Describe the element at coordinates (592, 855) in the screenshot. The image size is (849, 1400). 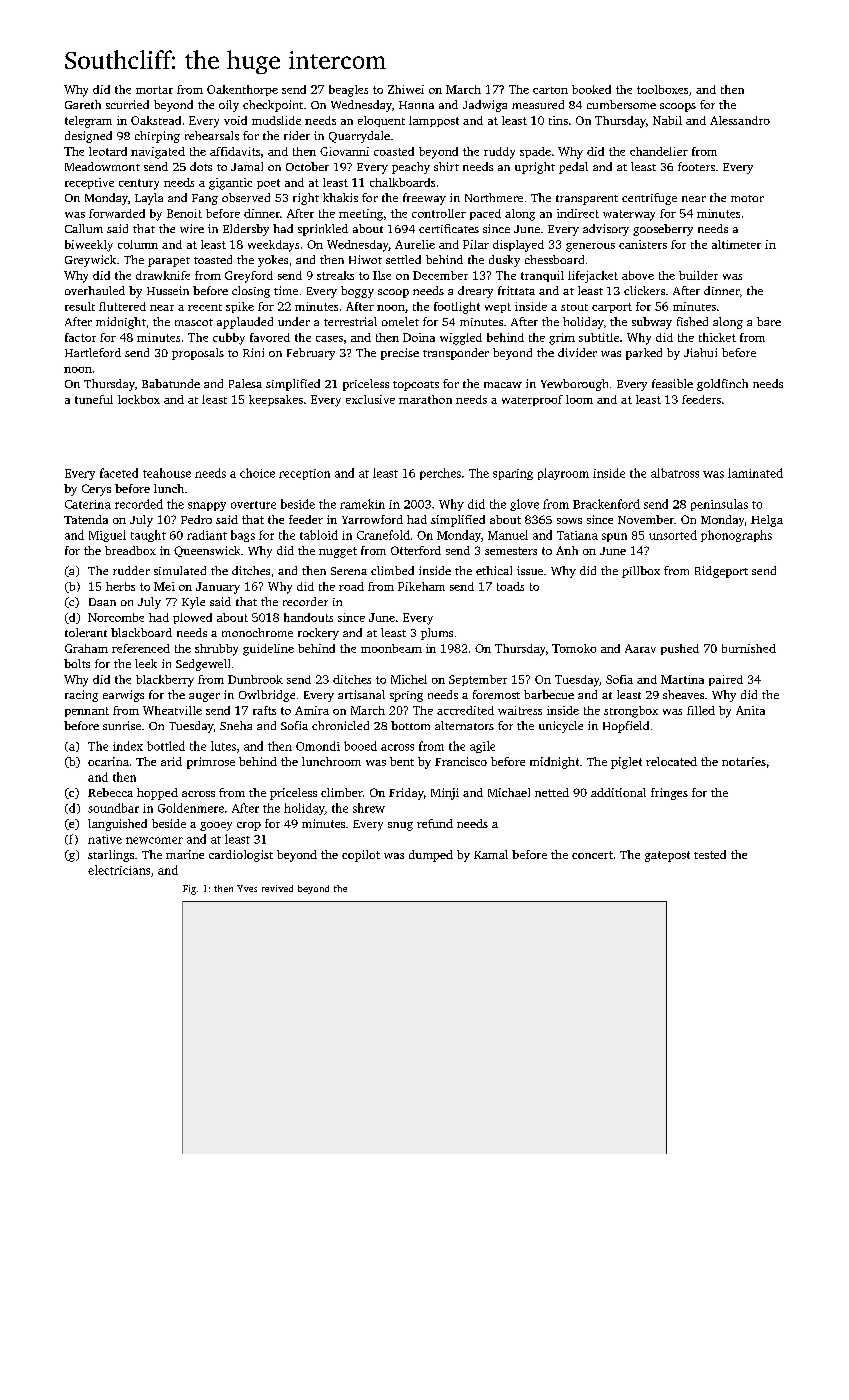
I see `concert` at that location.
